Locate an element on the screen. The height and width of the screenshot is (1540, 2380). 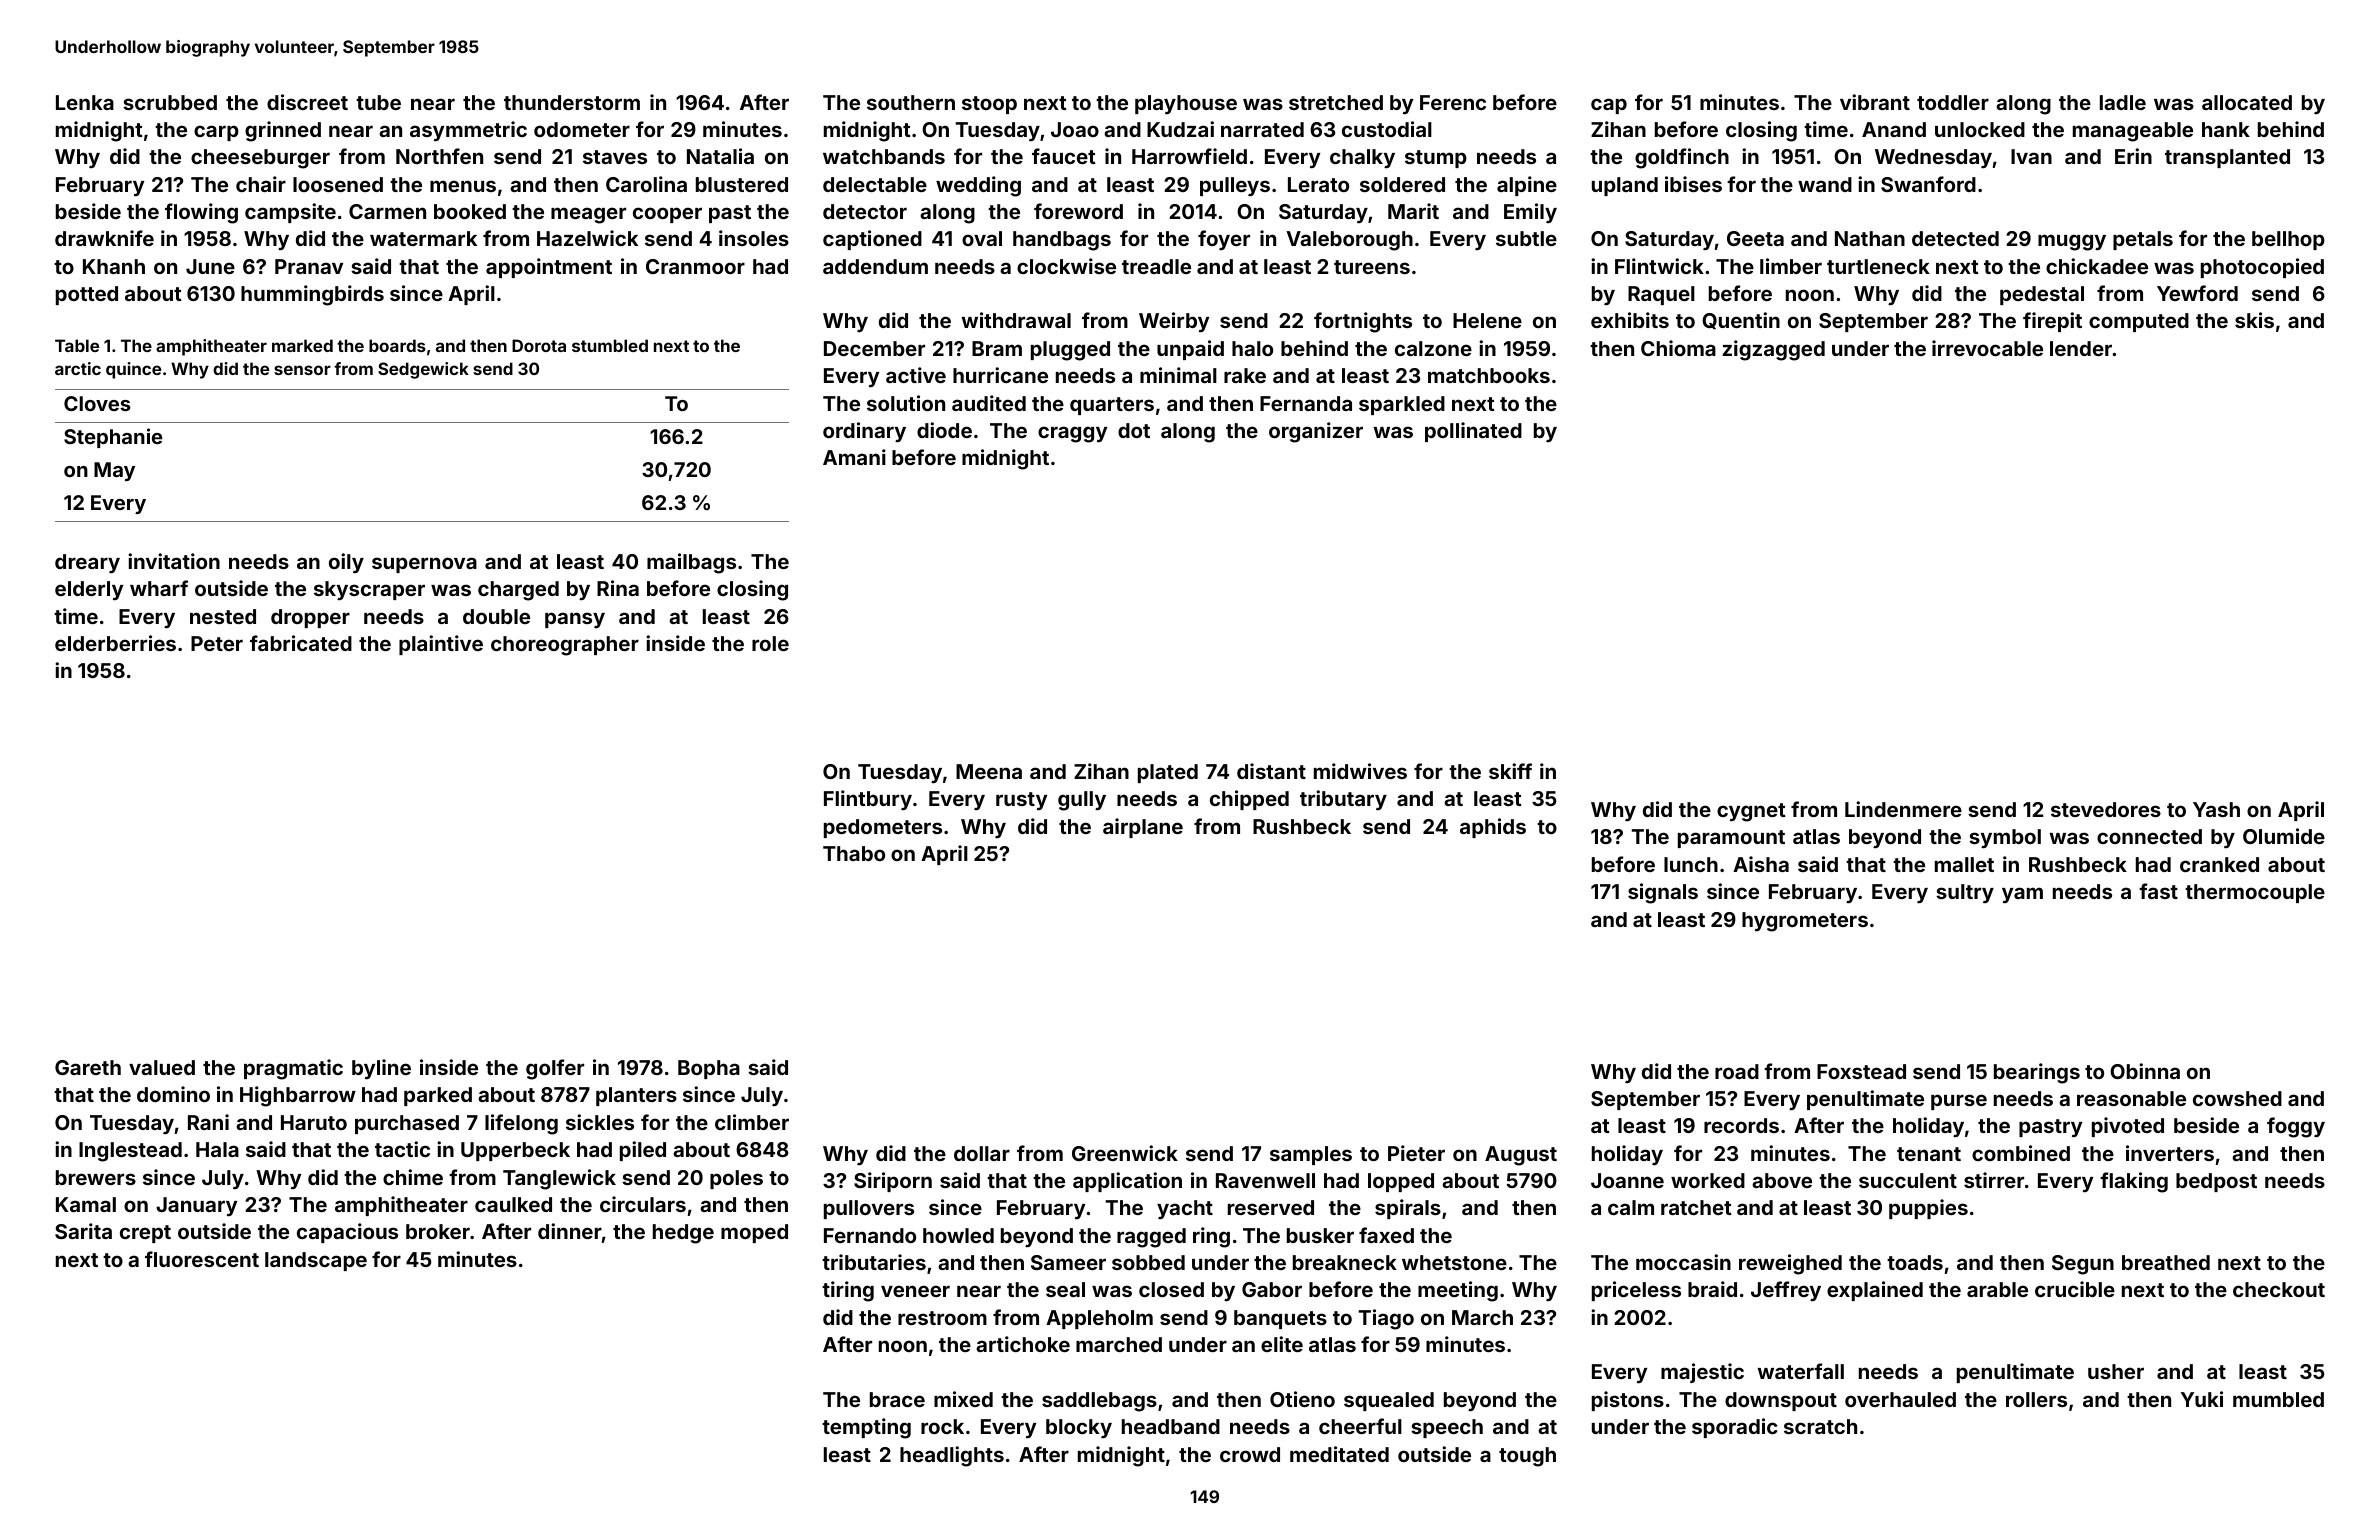
Peter is located at coordinates (217, 643).
